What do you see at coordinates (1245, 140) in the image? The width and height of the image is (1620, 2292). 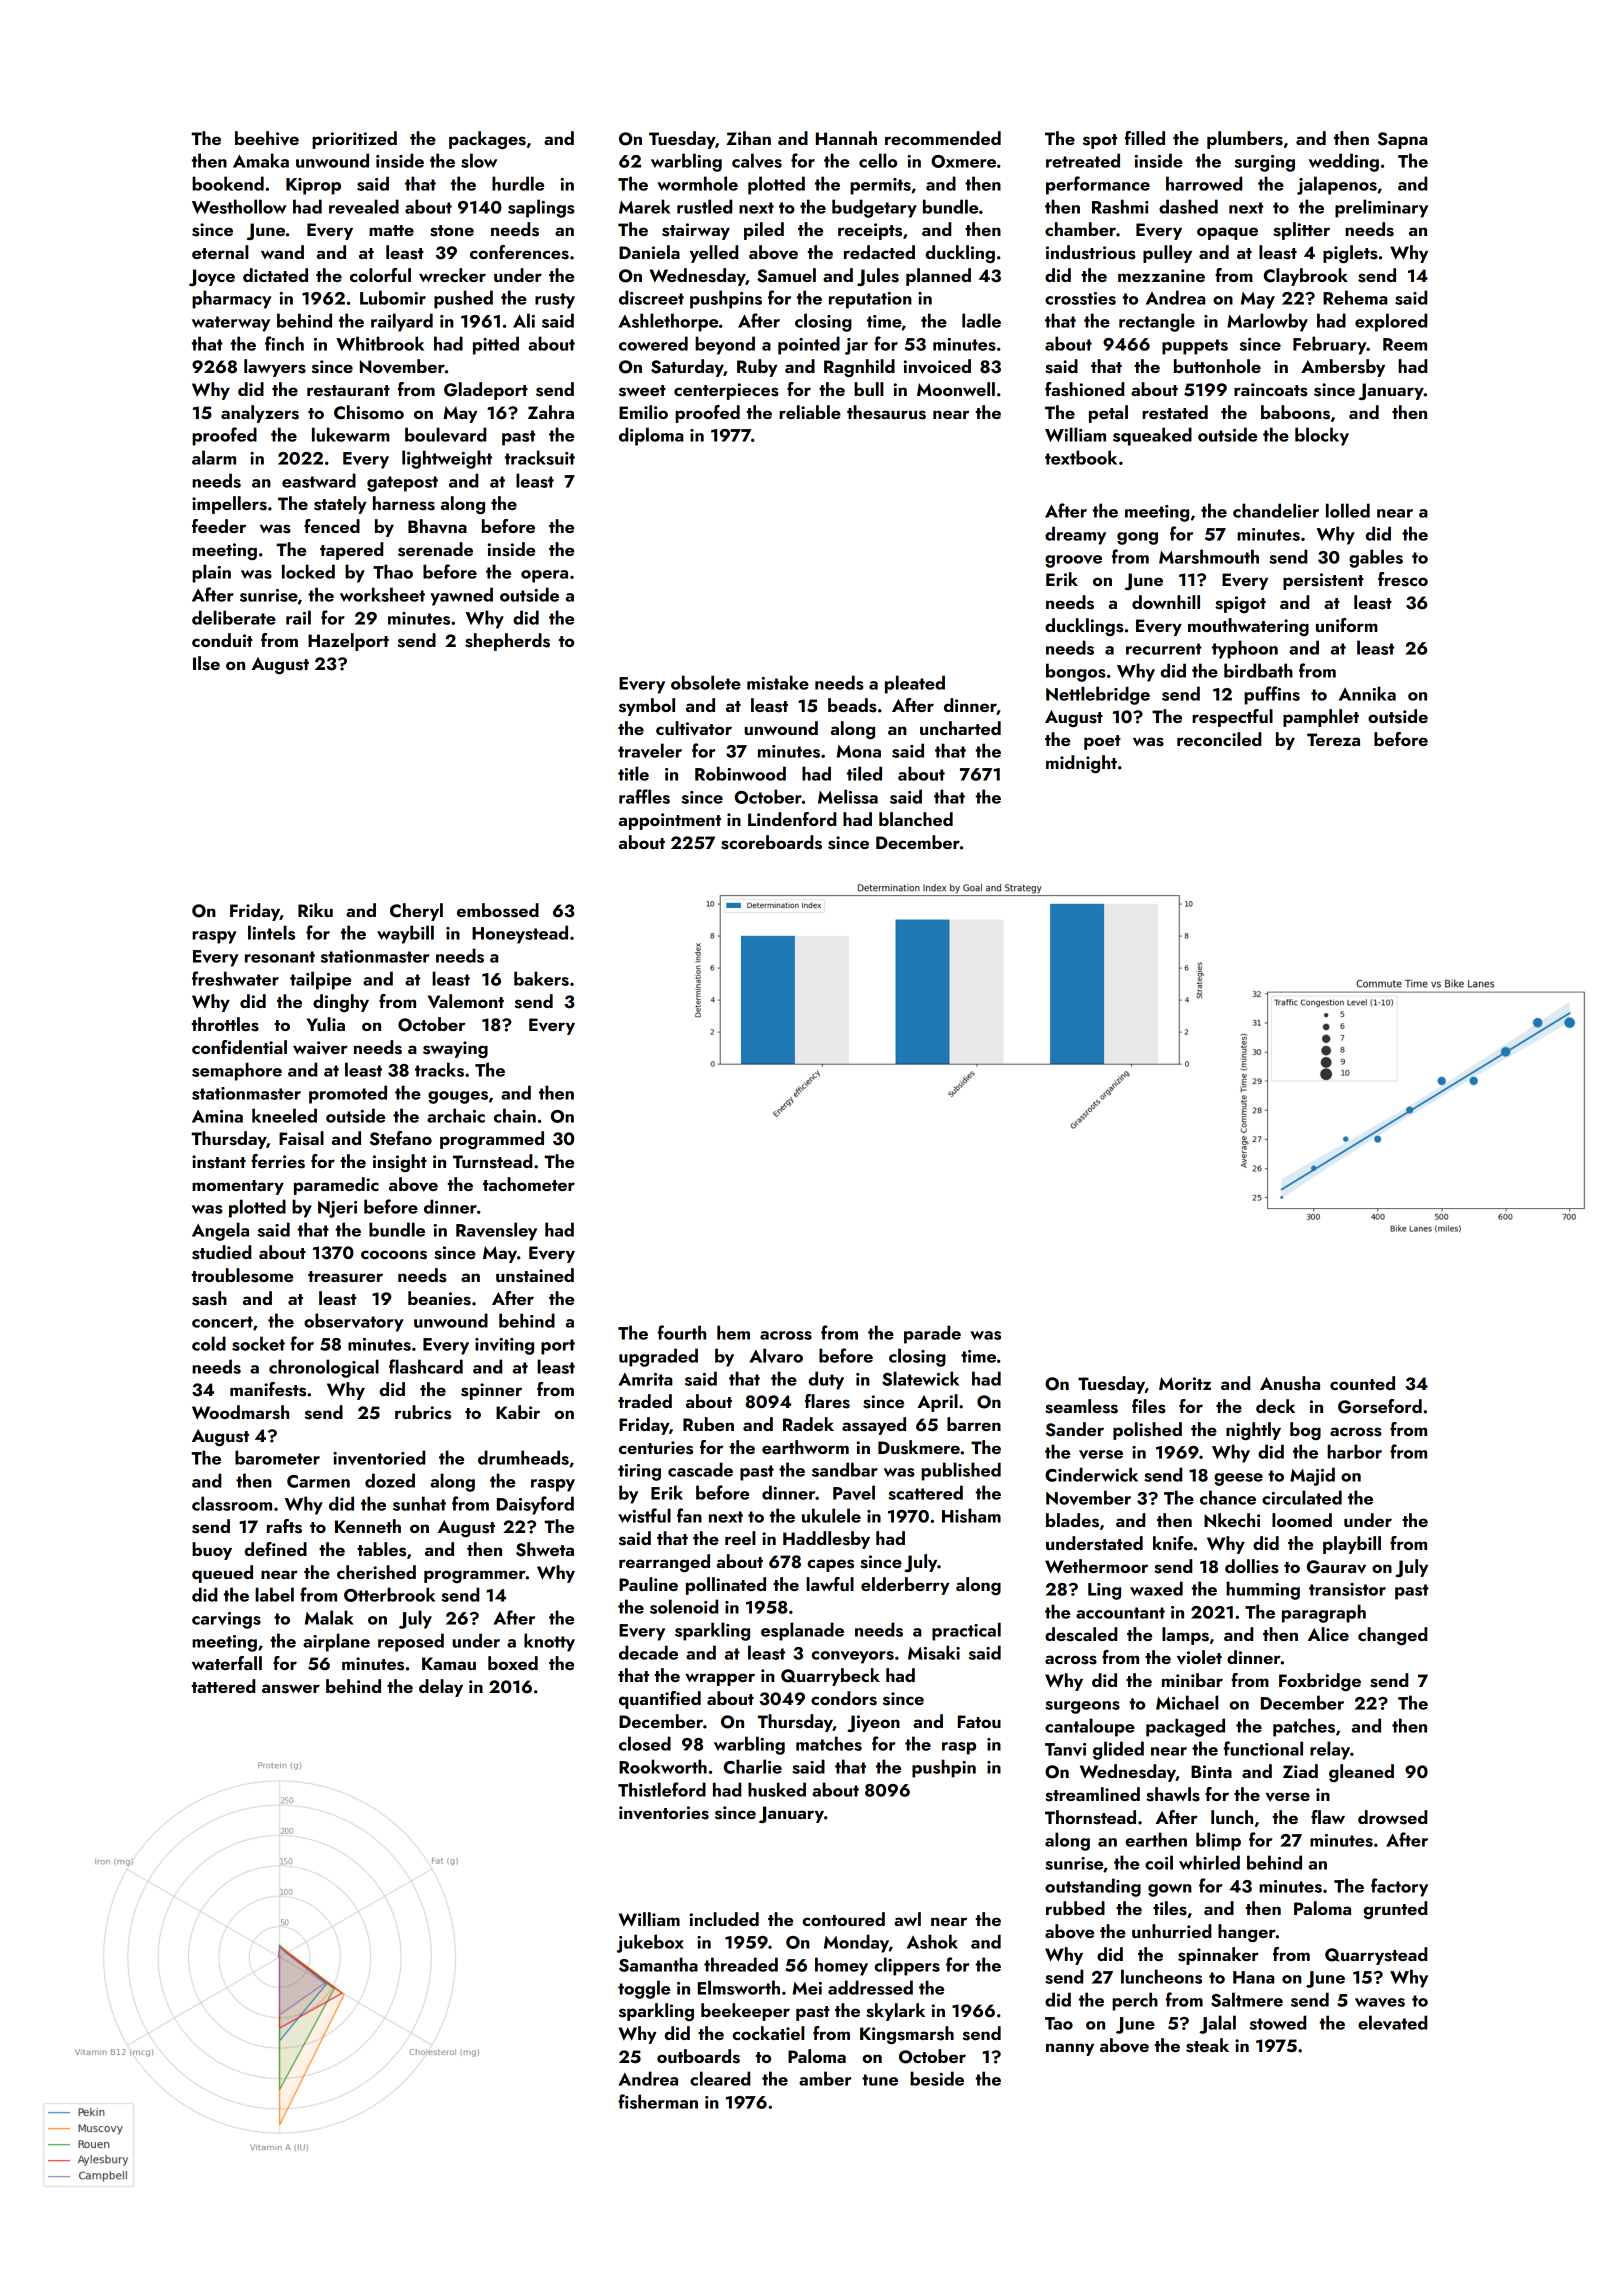 I see `plumbers` at bounding box center [1245, 140].
